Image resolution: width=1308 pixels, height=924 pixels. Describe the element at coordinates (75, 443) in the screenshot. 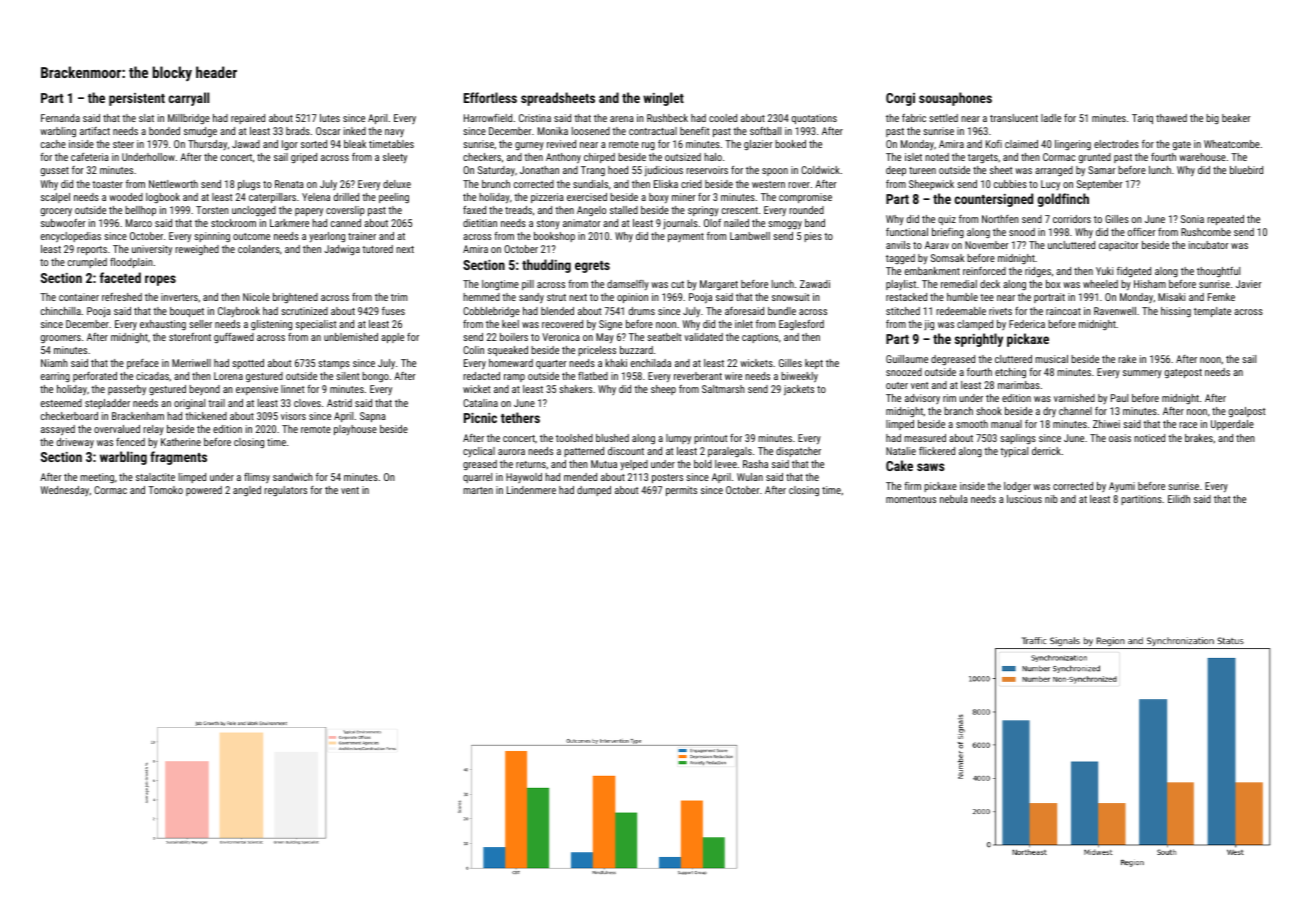

I see `driveway` at that location.
